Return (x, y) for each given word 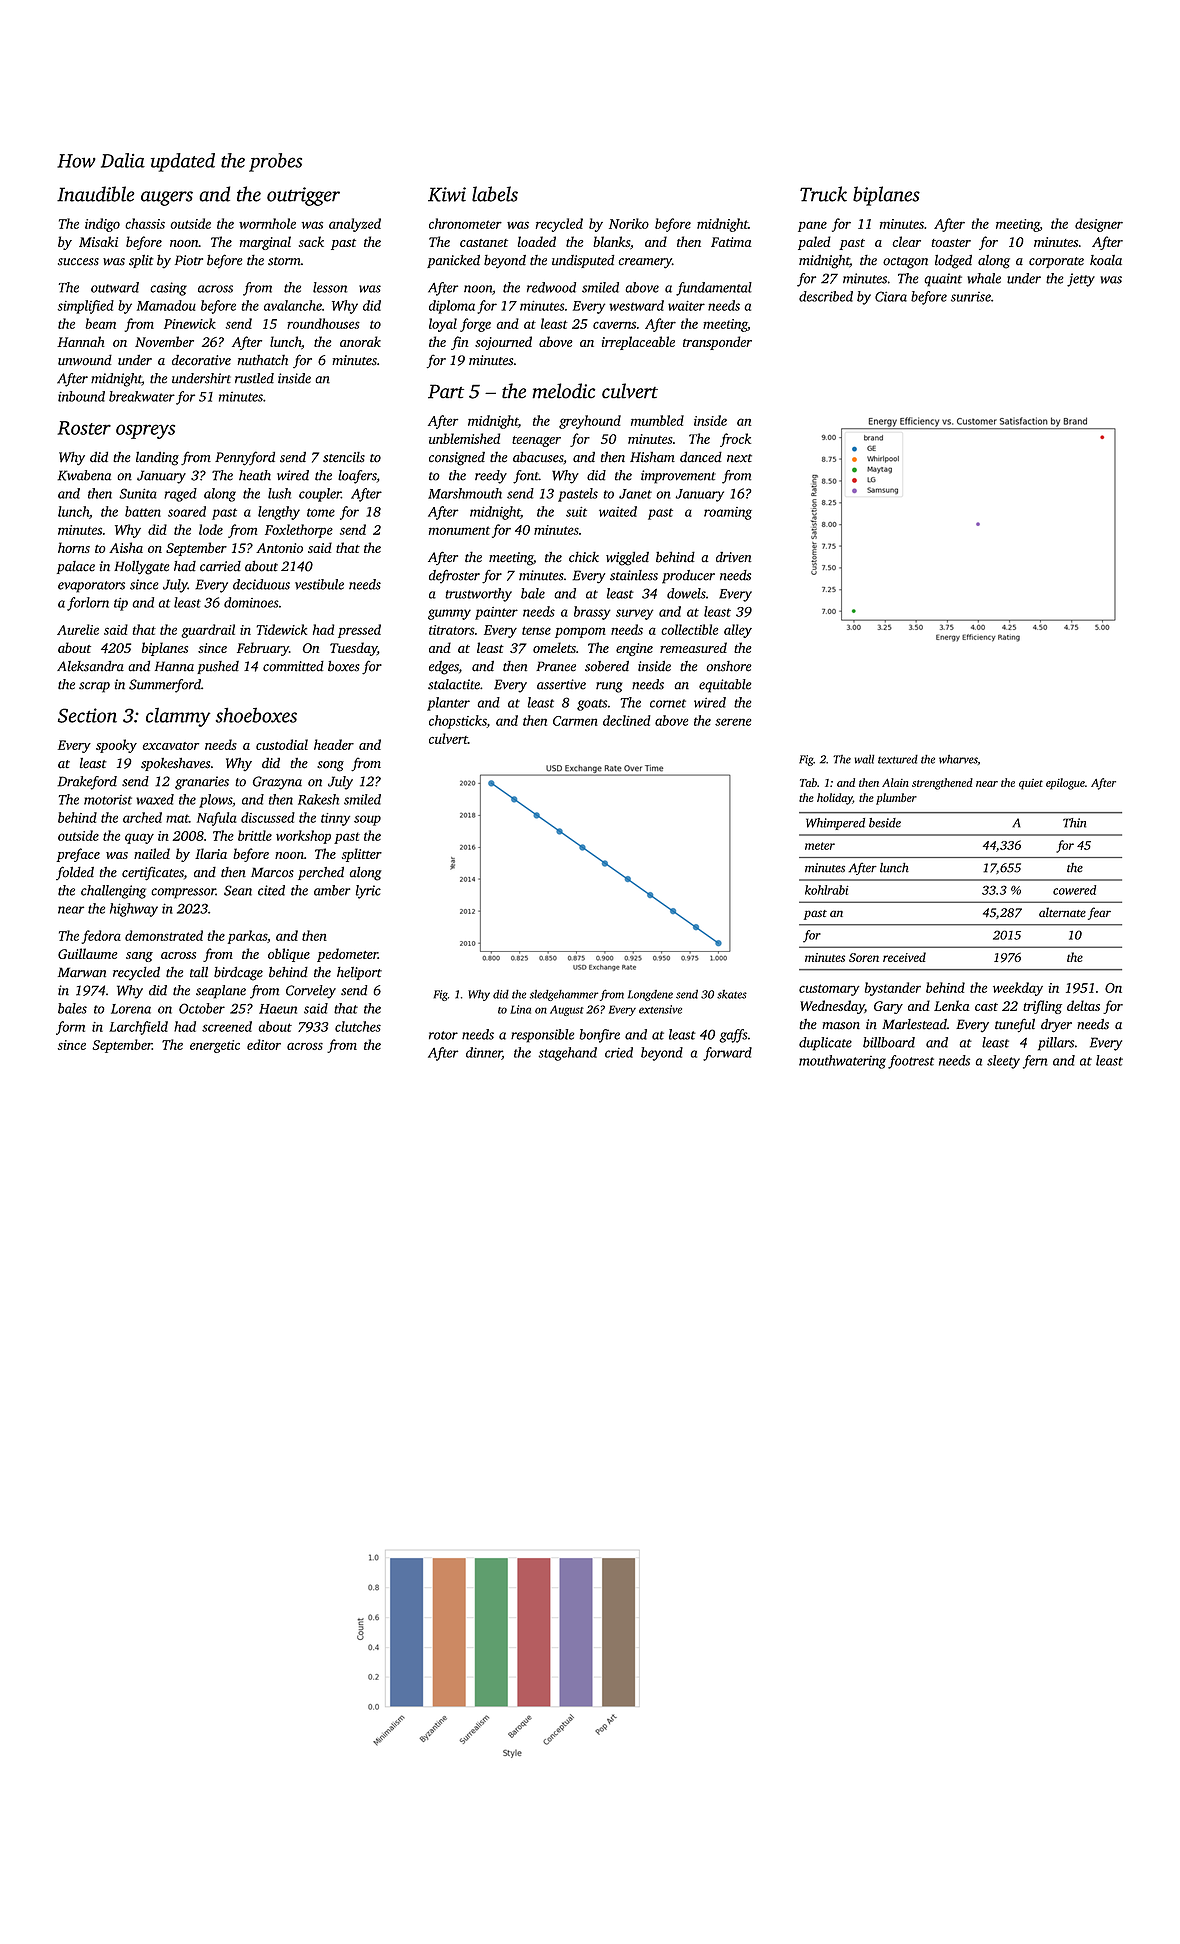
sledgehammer (564, 995)
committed (293, 666)
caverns (614, 325)
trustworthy (478, 595)
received (904, 957)
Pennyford (245, 458)
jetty (1081, 280)
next (739, 458)
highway (134, 910)
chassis (145, 223)
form (70, 1028)
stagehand (567, 1054)
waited (618, 511)
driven (733, 557)
